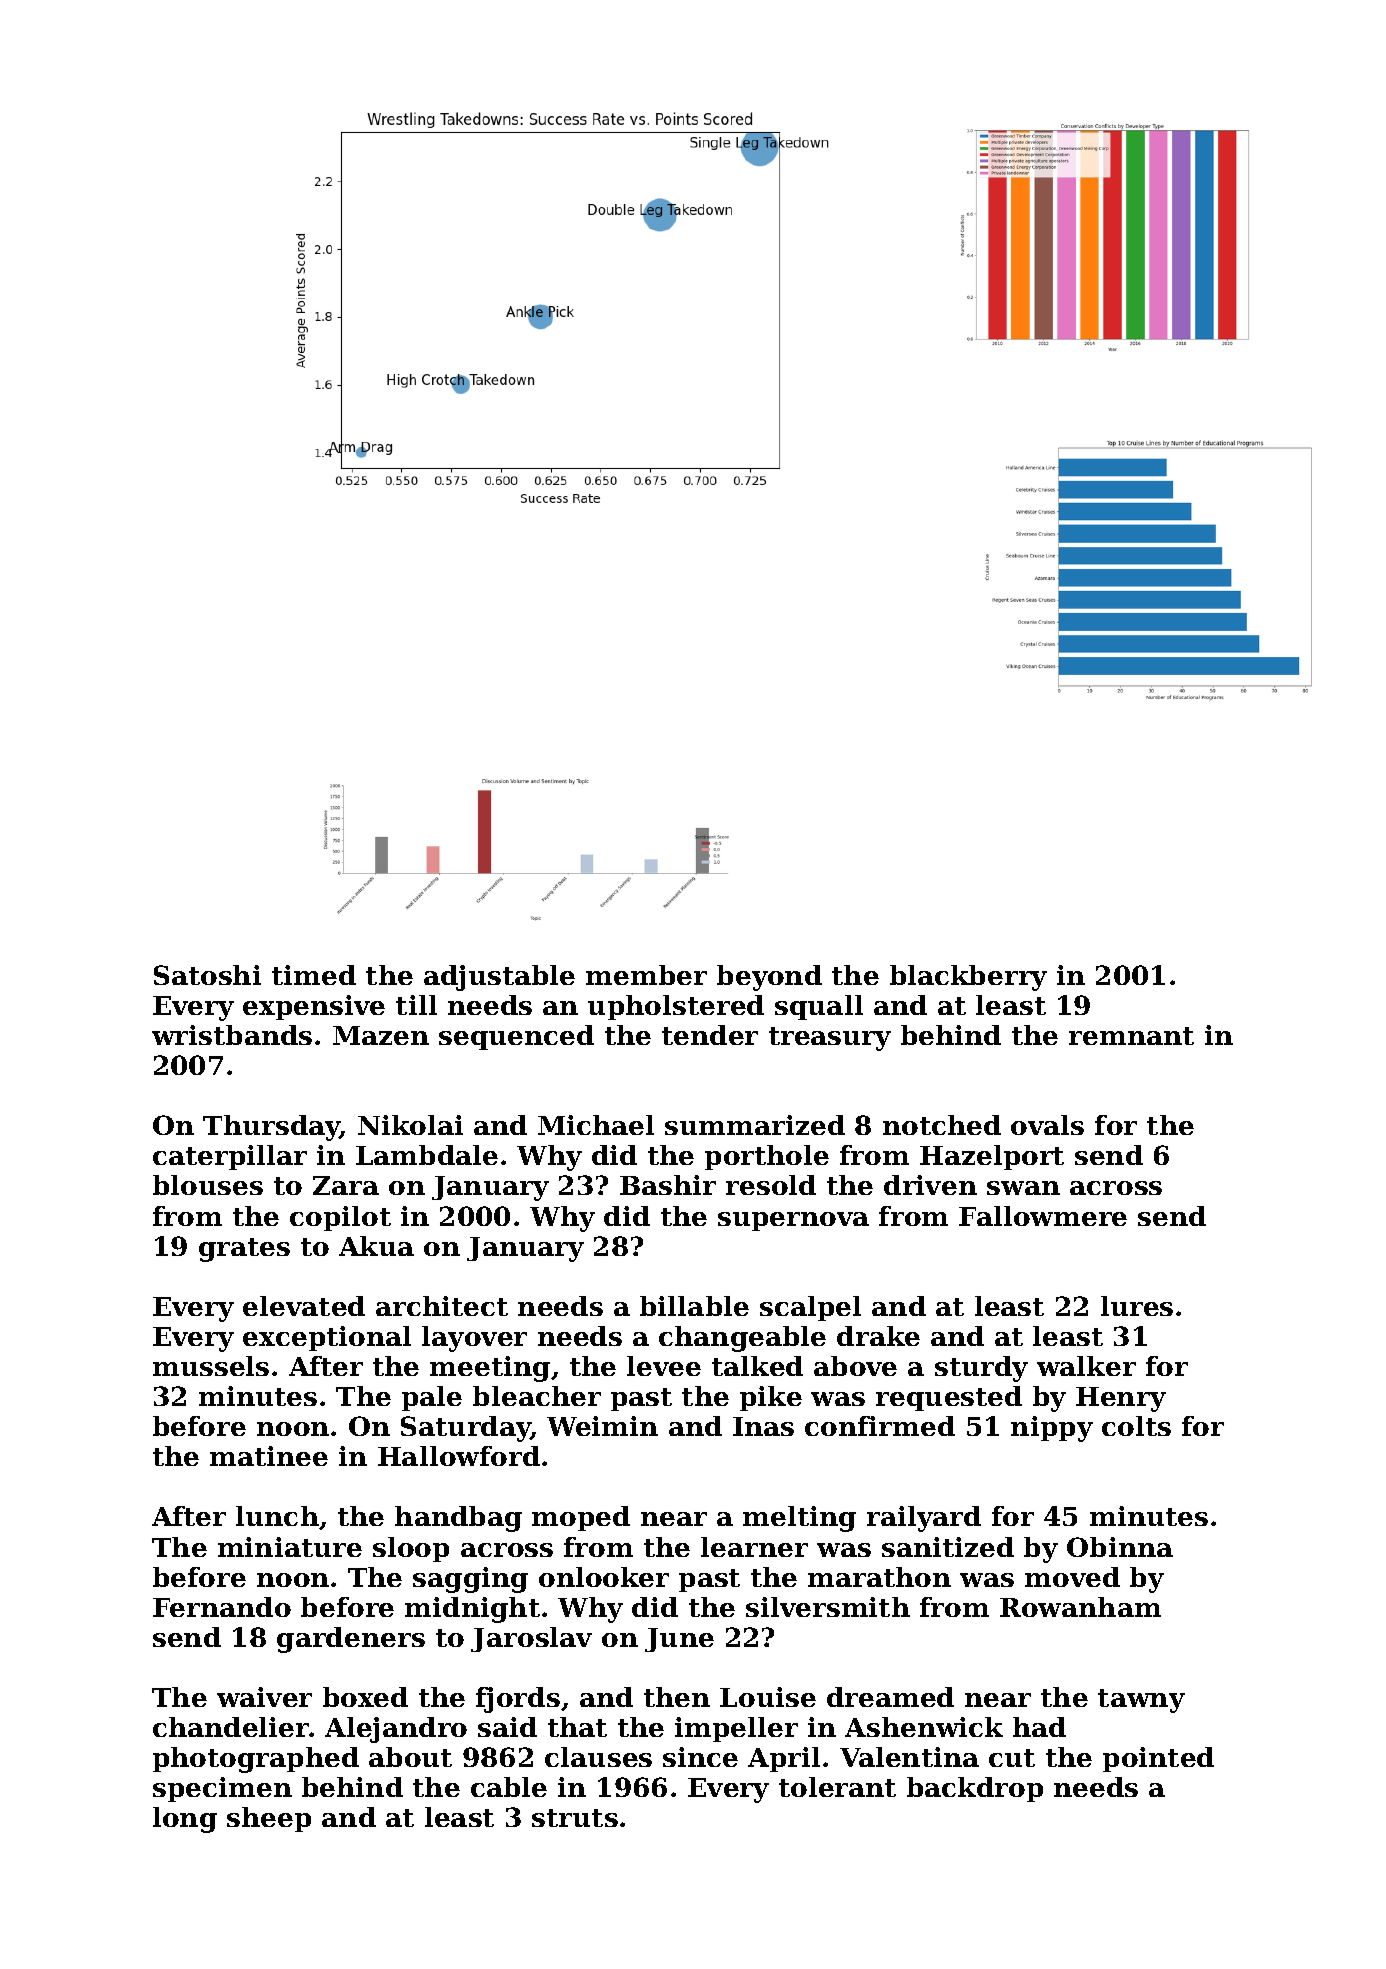 This page has width=1386, height=1969. What do you see at coordinates (1047, 1125) in the page?
I see `ovals` at bounding box center [1047, 1125].
